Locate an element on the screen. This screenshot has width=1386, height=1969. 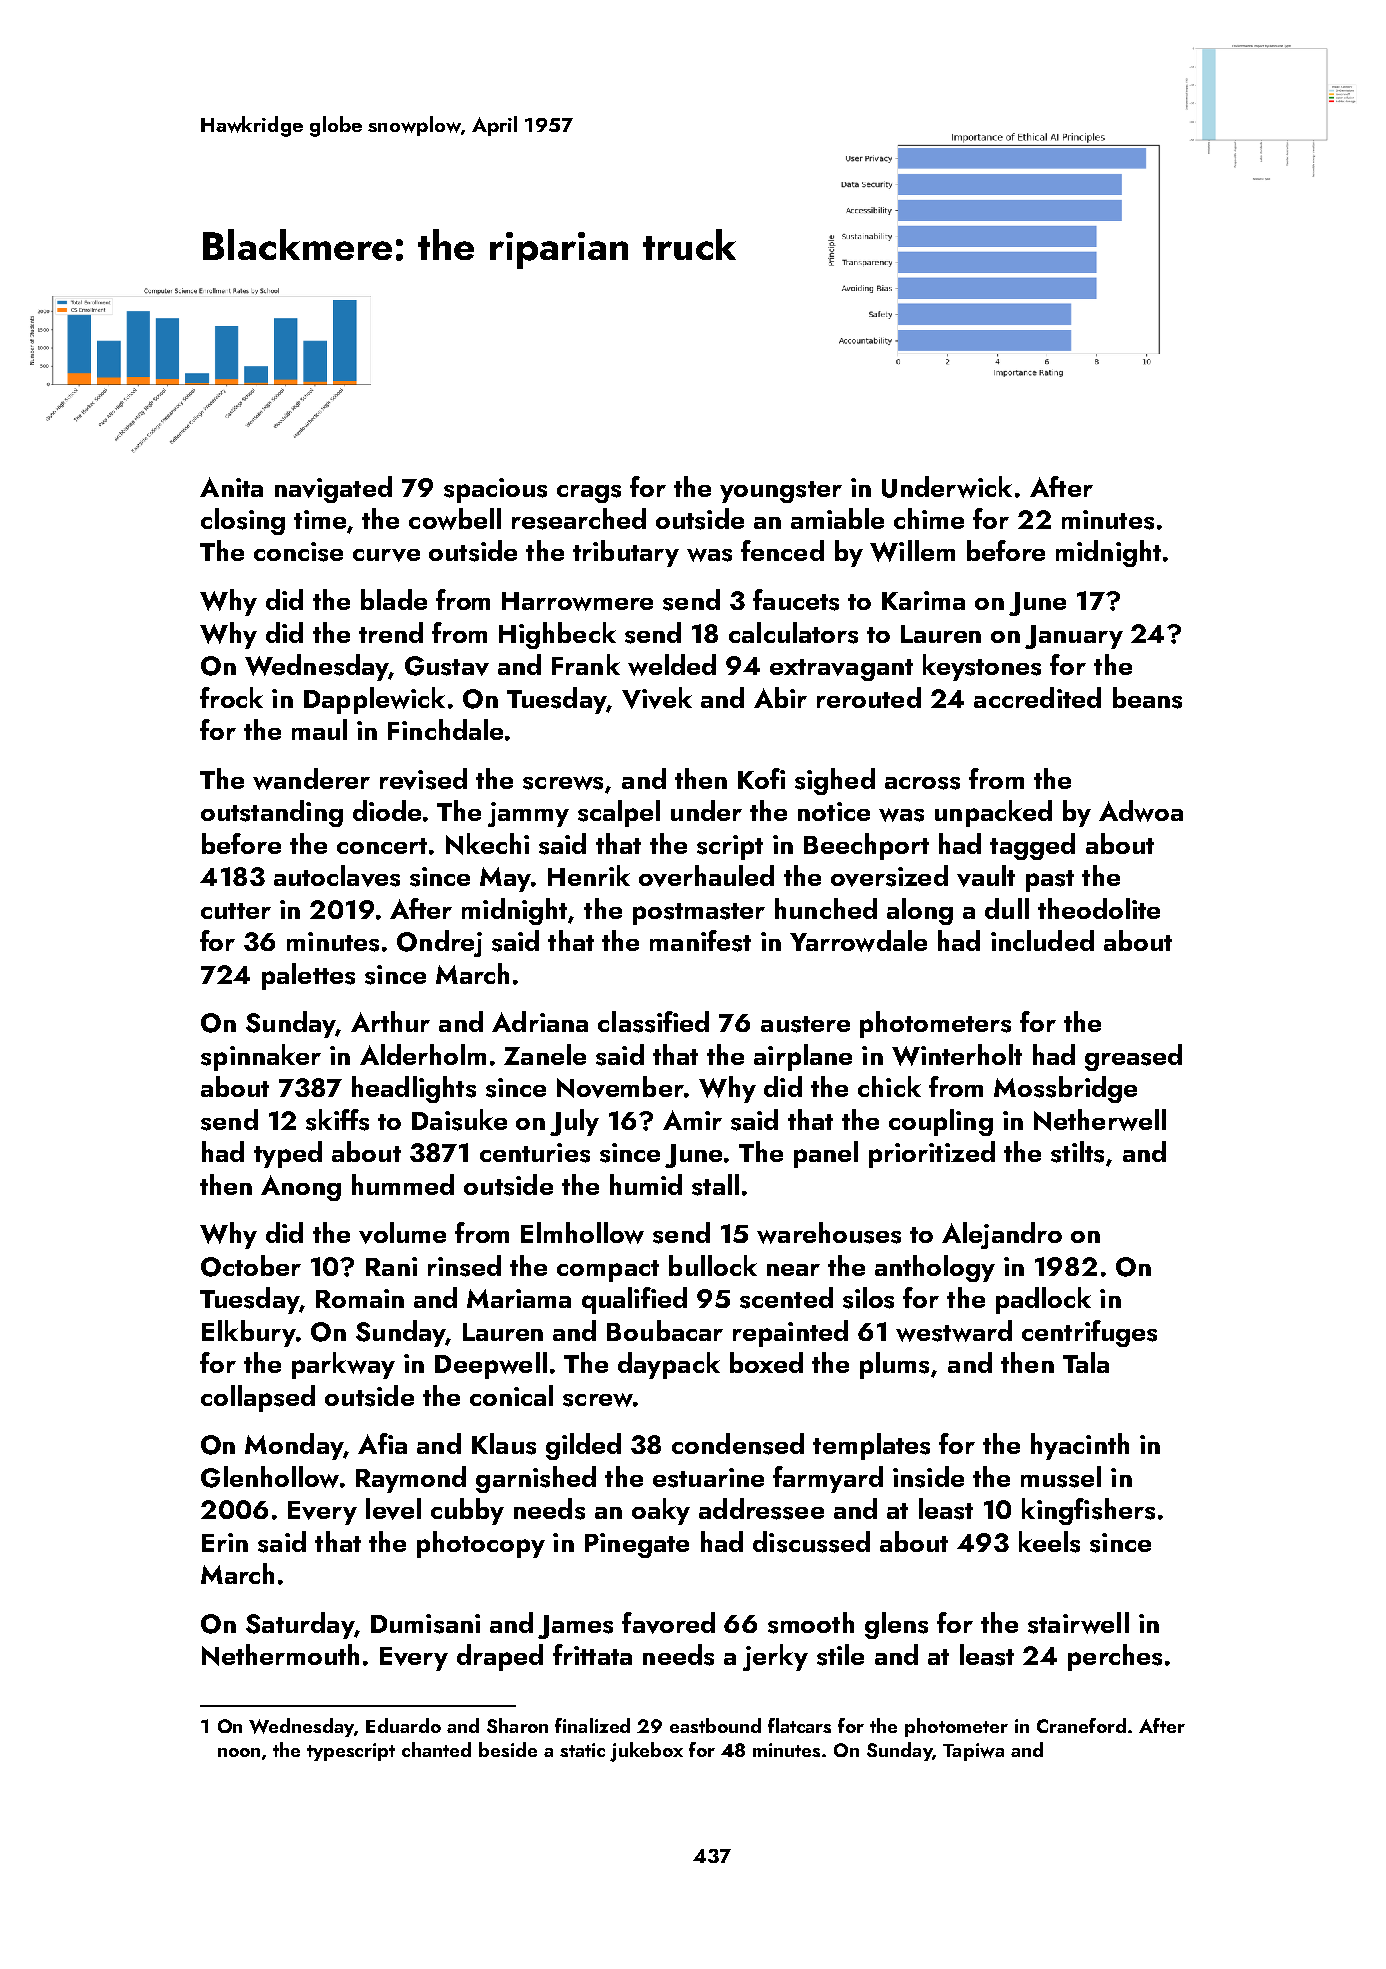
amiable is located at coordinates (837, 518).
